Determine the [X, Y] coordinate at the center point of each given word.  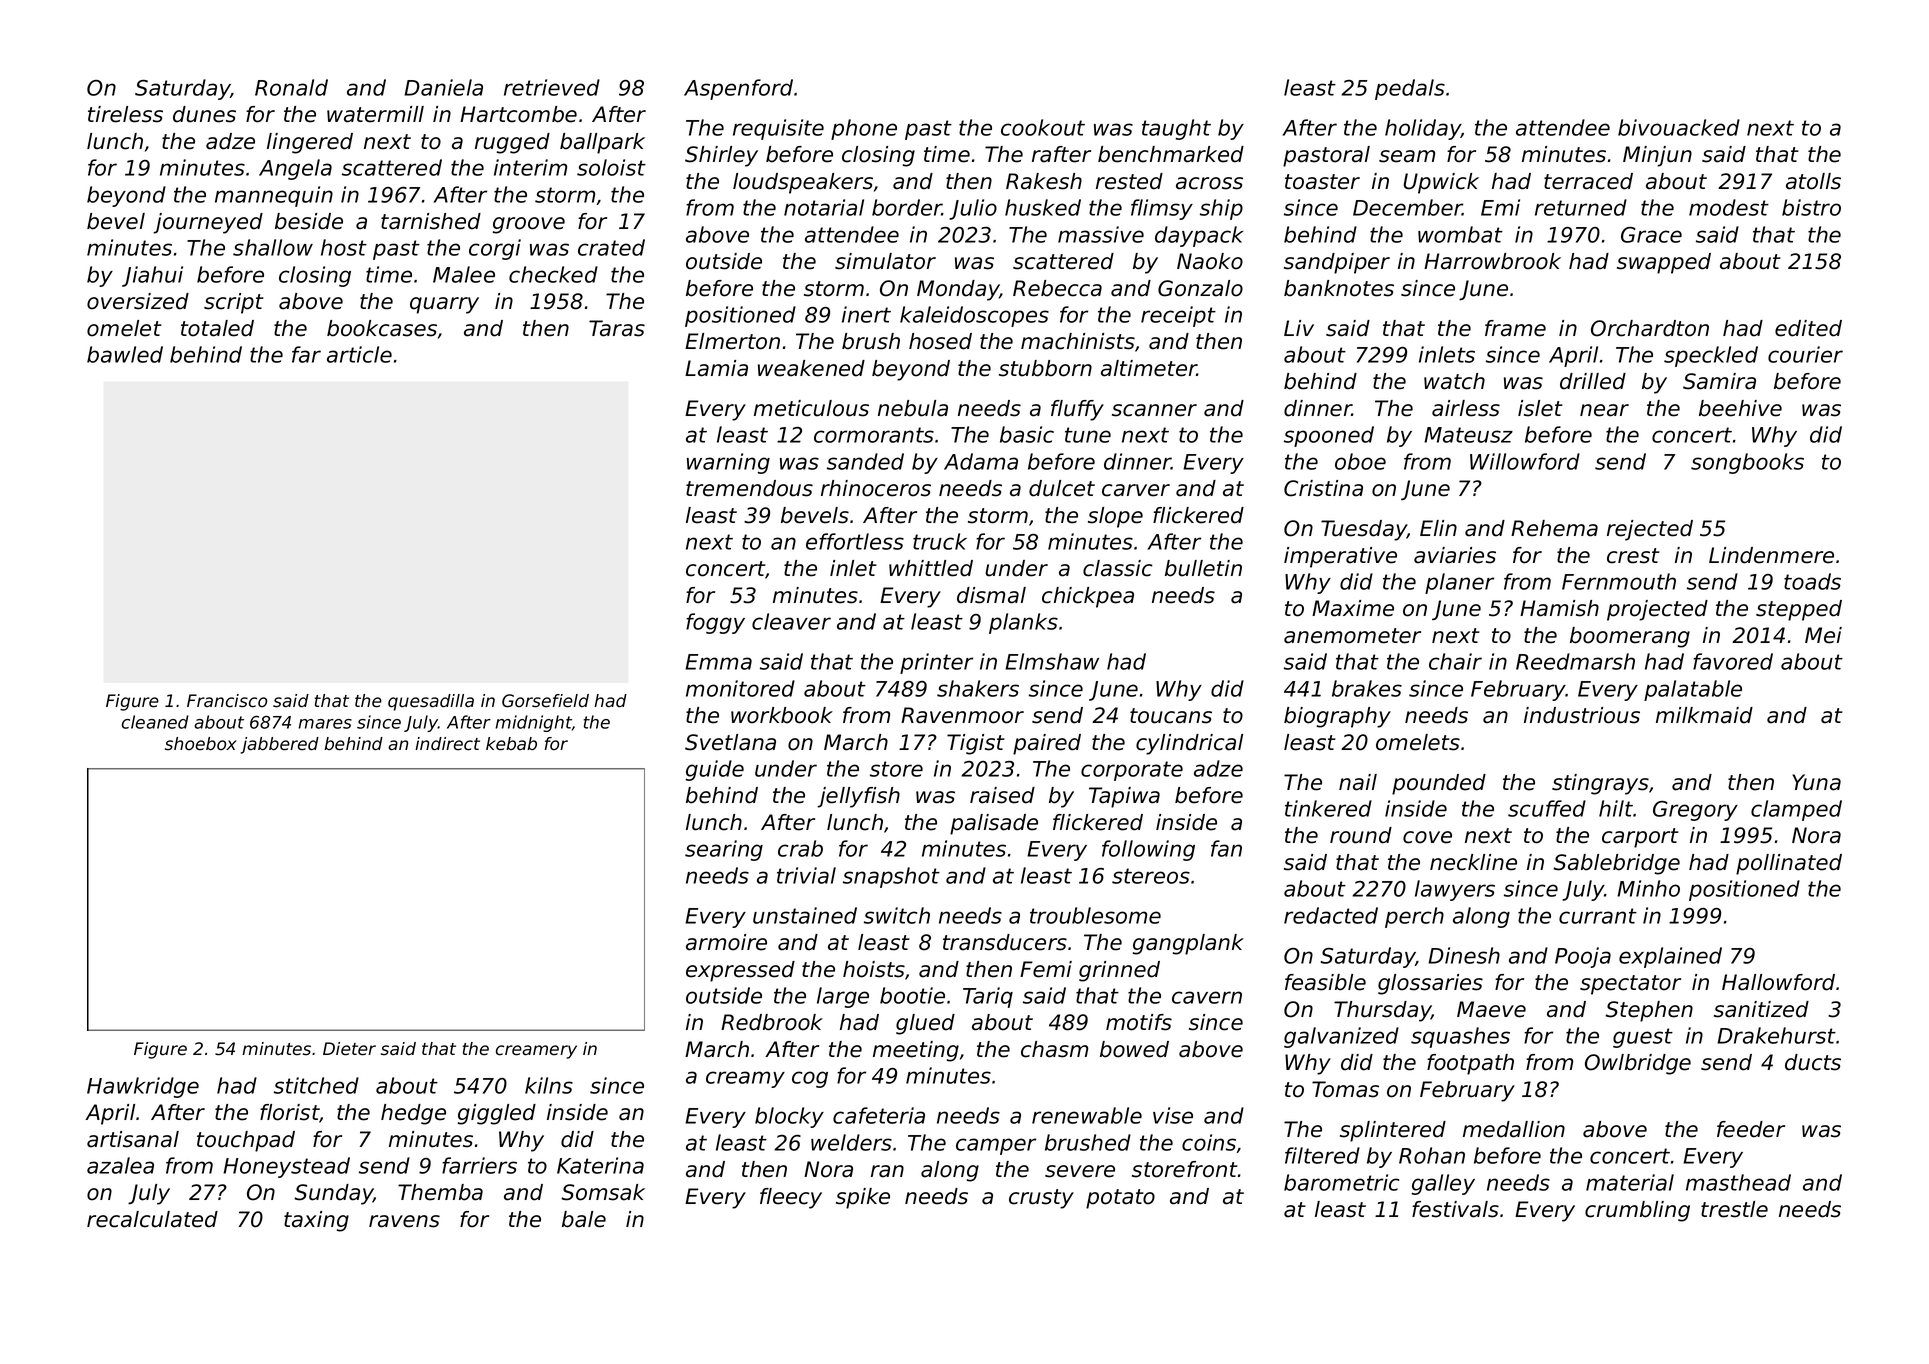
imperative [1340, 557]
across [1209, 183]
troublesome [1095, 915]
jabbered [280, 745]
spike [863, 1198]
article [359, 354]
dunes [204, 114]
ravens [404, 1221]
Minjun [1657, 156]
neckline [1473, 862]
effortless [855, 541]
